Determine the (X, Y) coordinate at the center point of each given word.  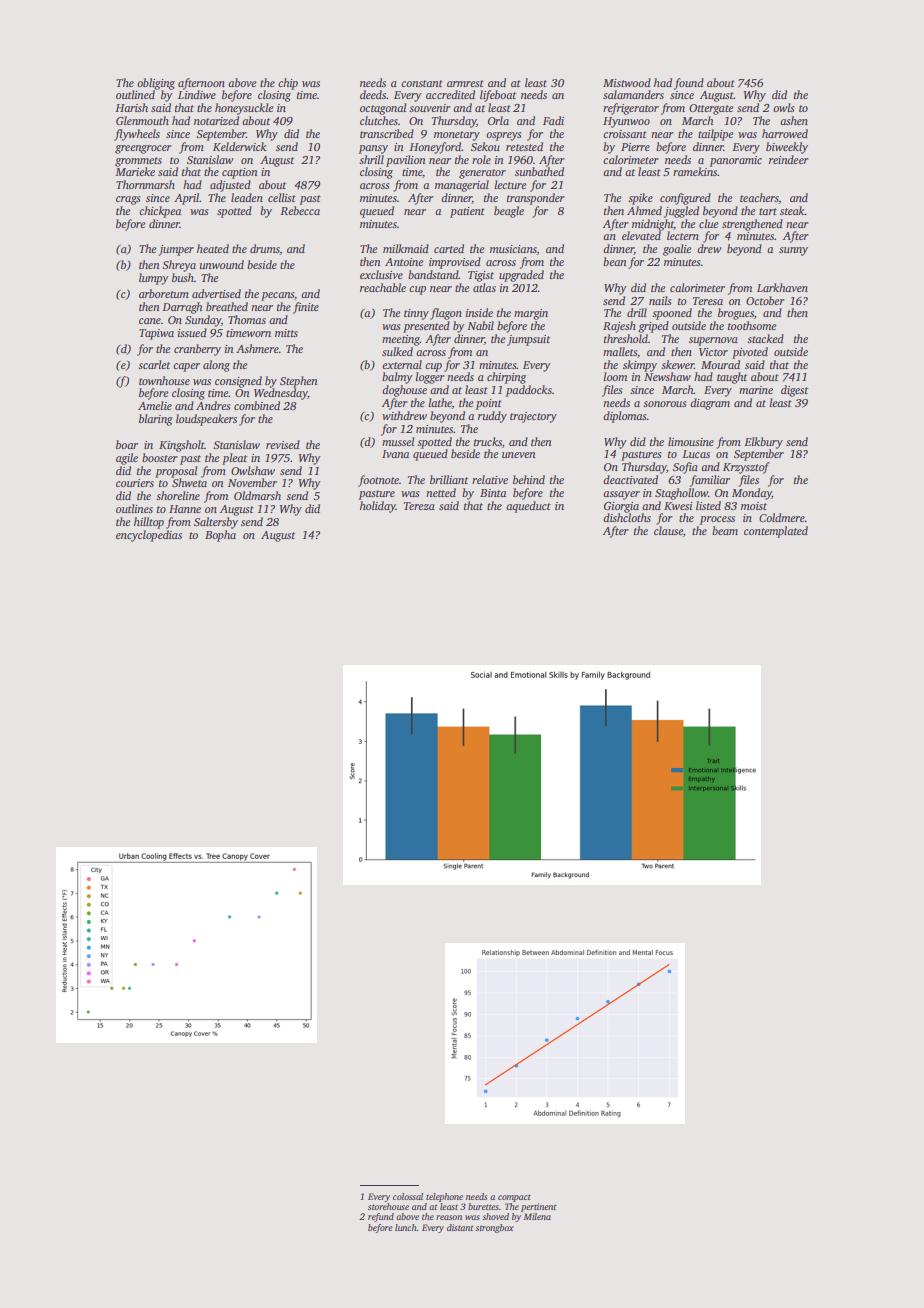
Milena (537, 1216)
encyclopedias (149, 536)
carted (449, 248)
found (689, 84)
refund (381, 1217)
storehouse (388, 1206)
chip (288, 84)
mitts (286, 333)
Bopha (220, 536)
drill (637, 312)
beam (725, 530)
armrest (465, 83)
